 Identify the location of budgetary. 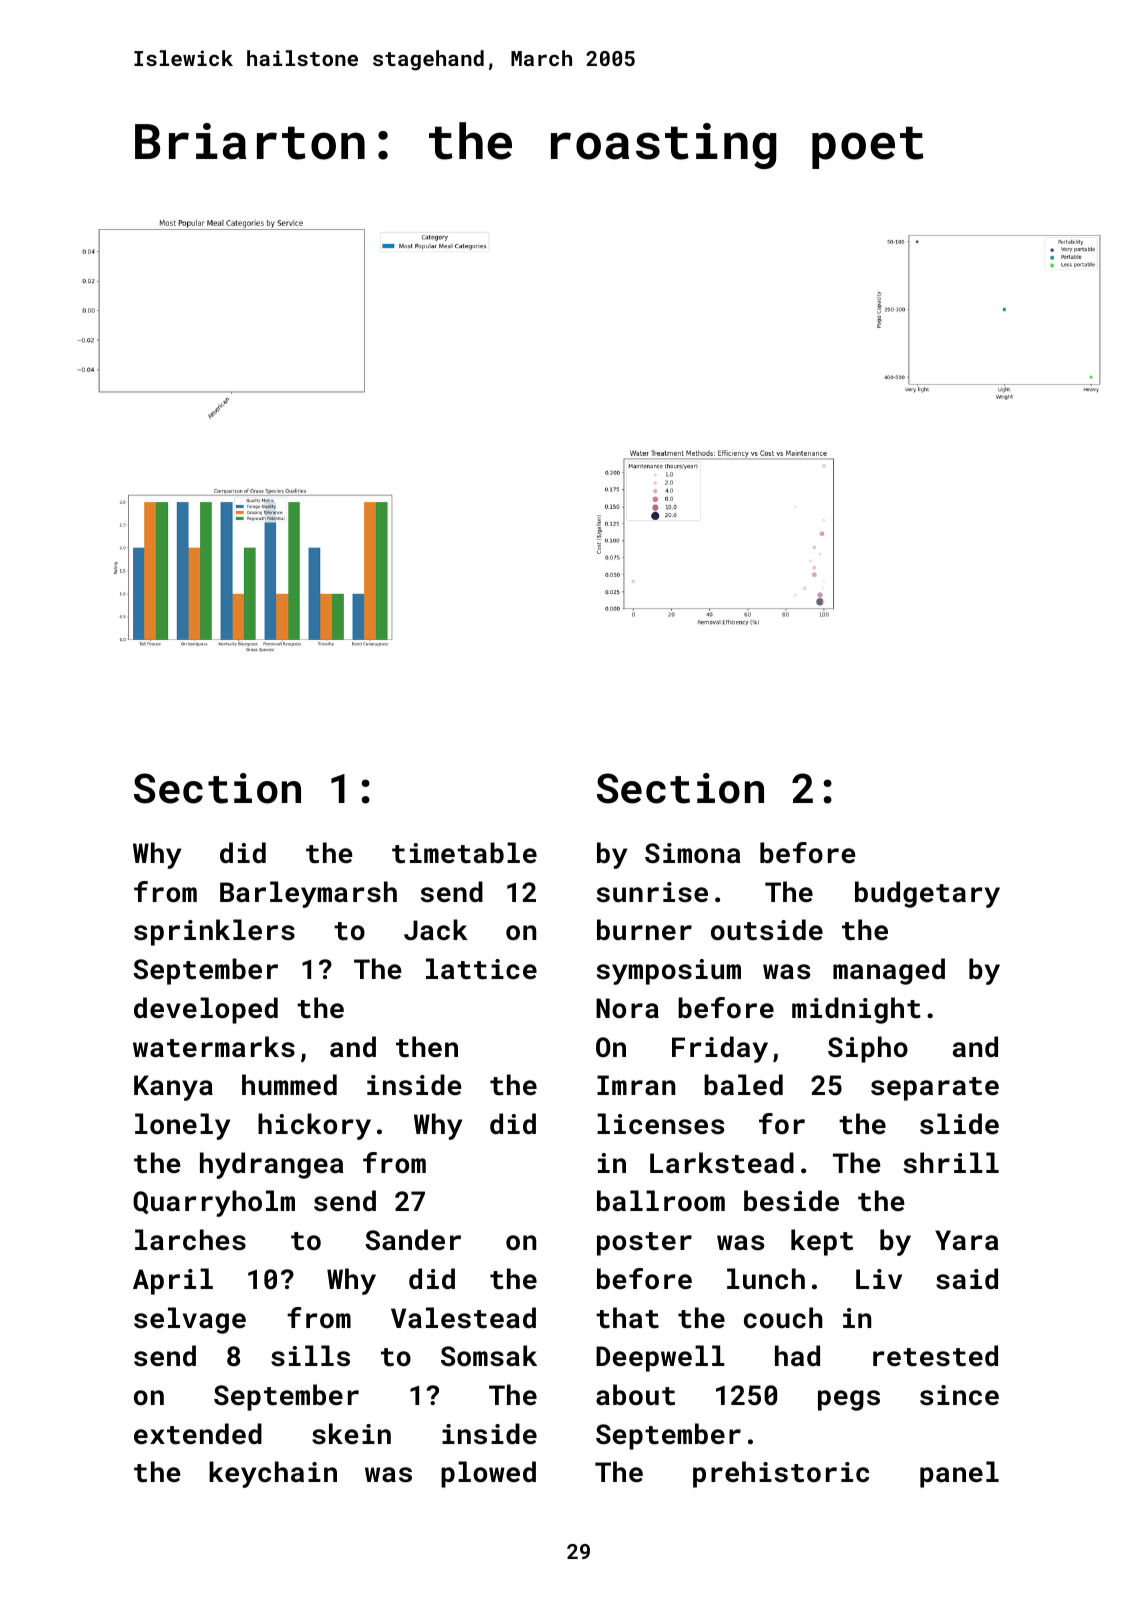
(927, 894).
